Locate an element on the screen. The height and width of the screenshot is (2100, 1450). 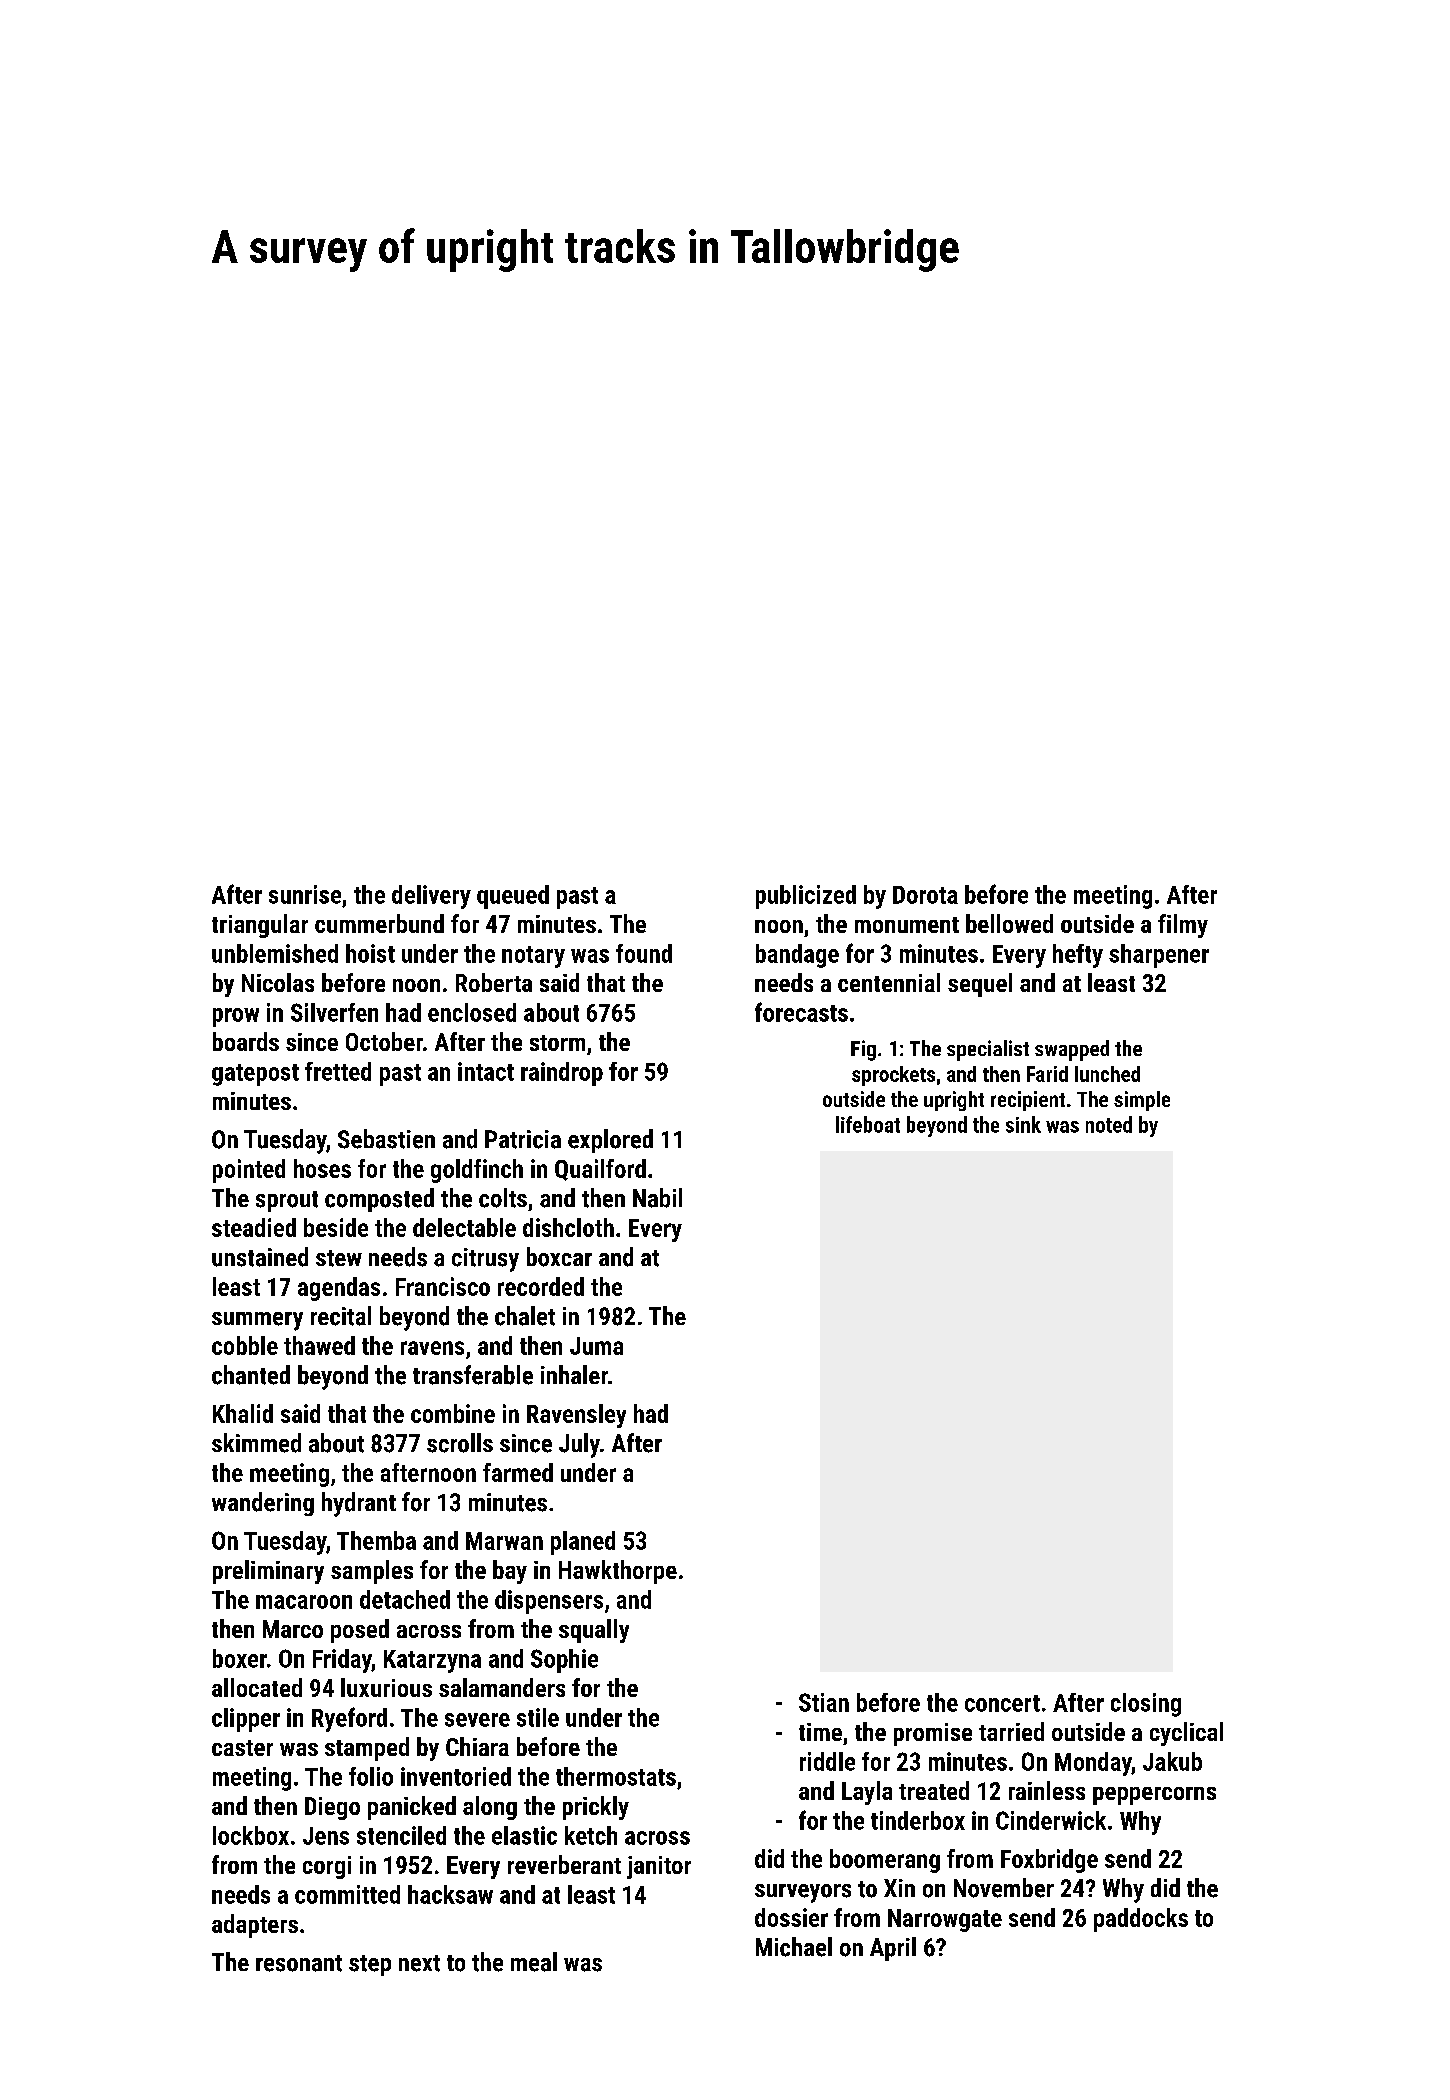
meal is located at coordinates (534, 1962).
